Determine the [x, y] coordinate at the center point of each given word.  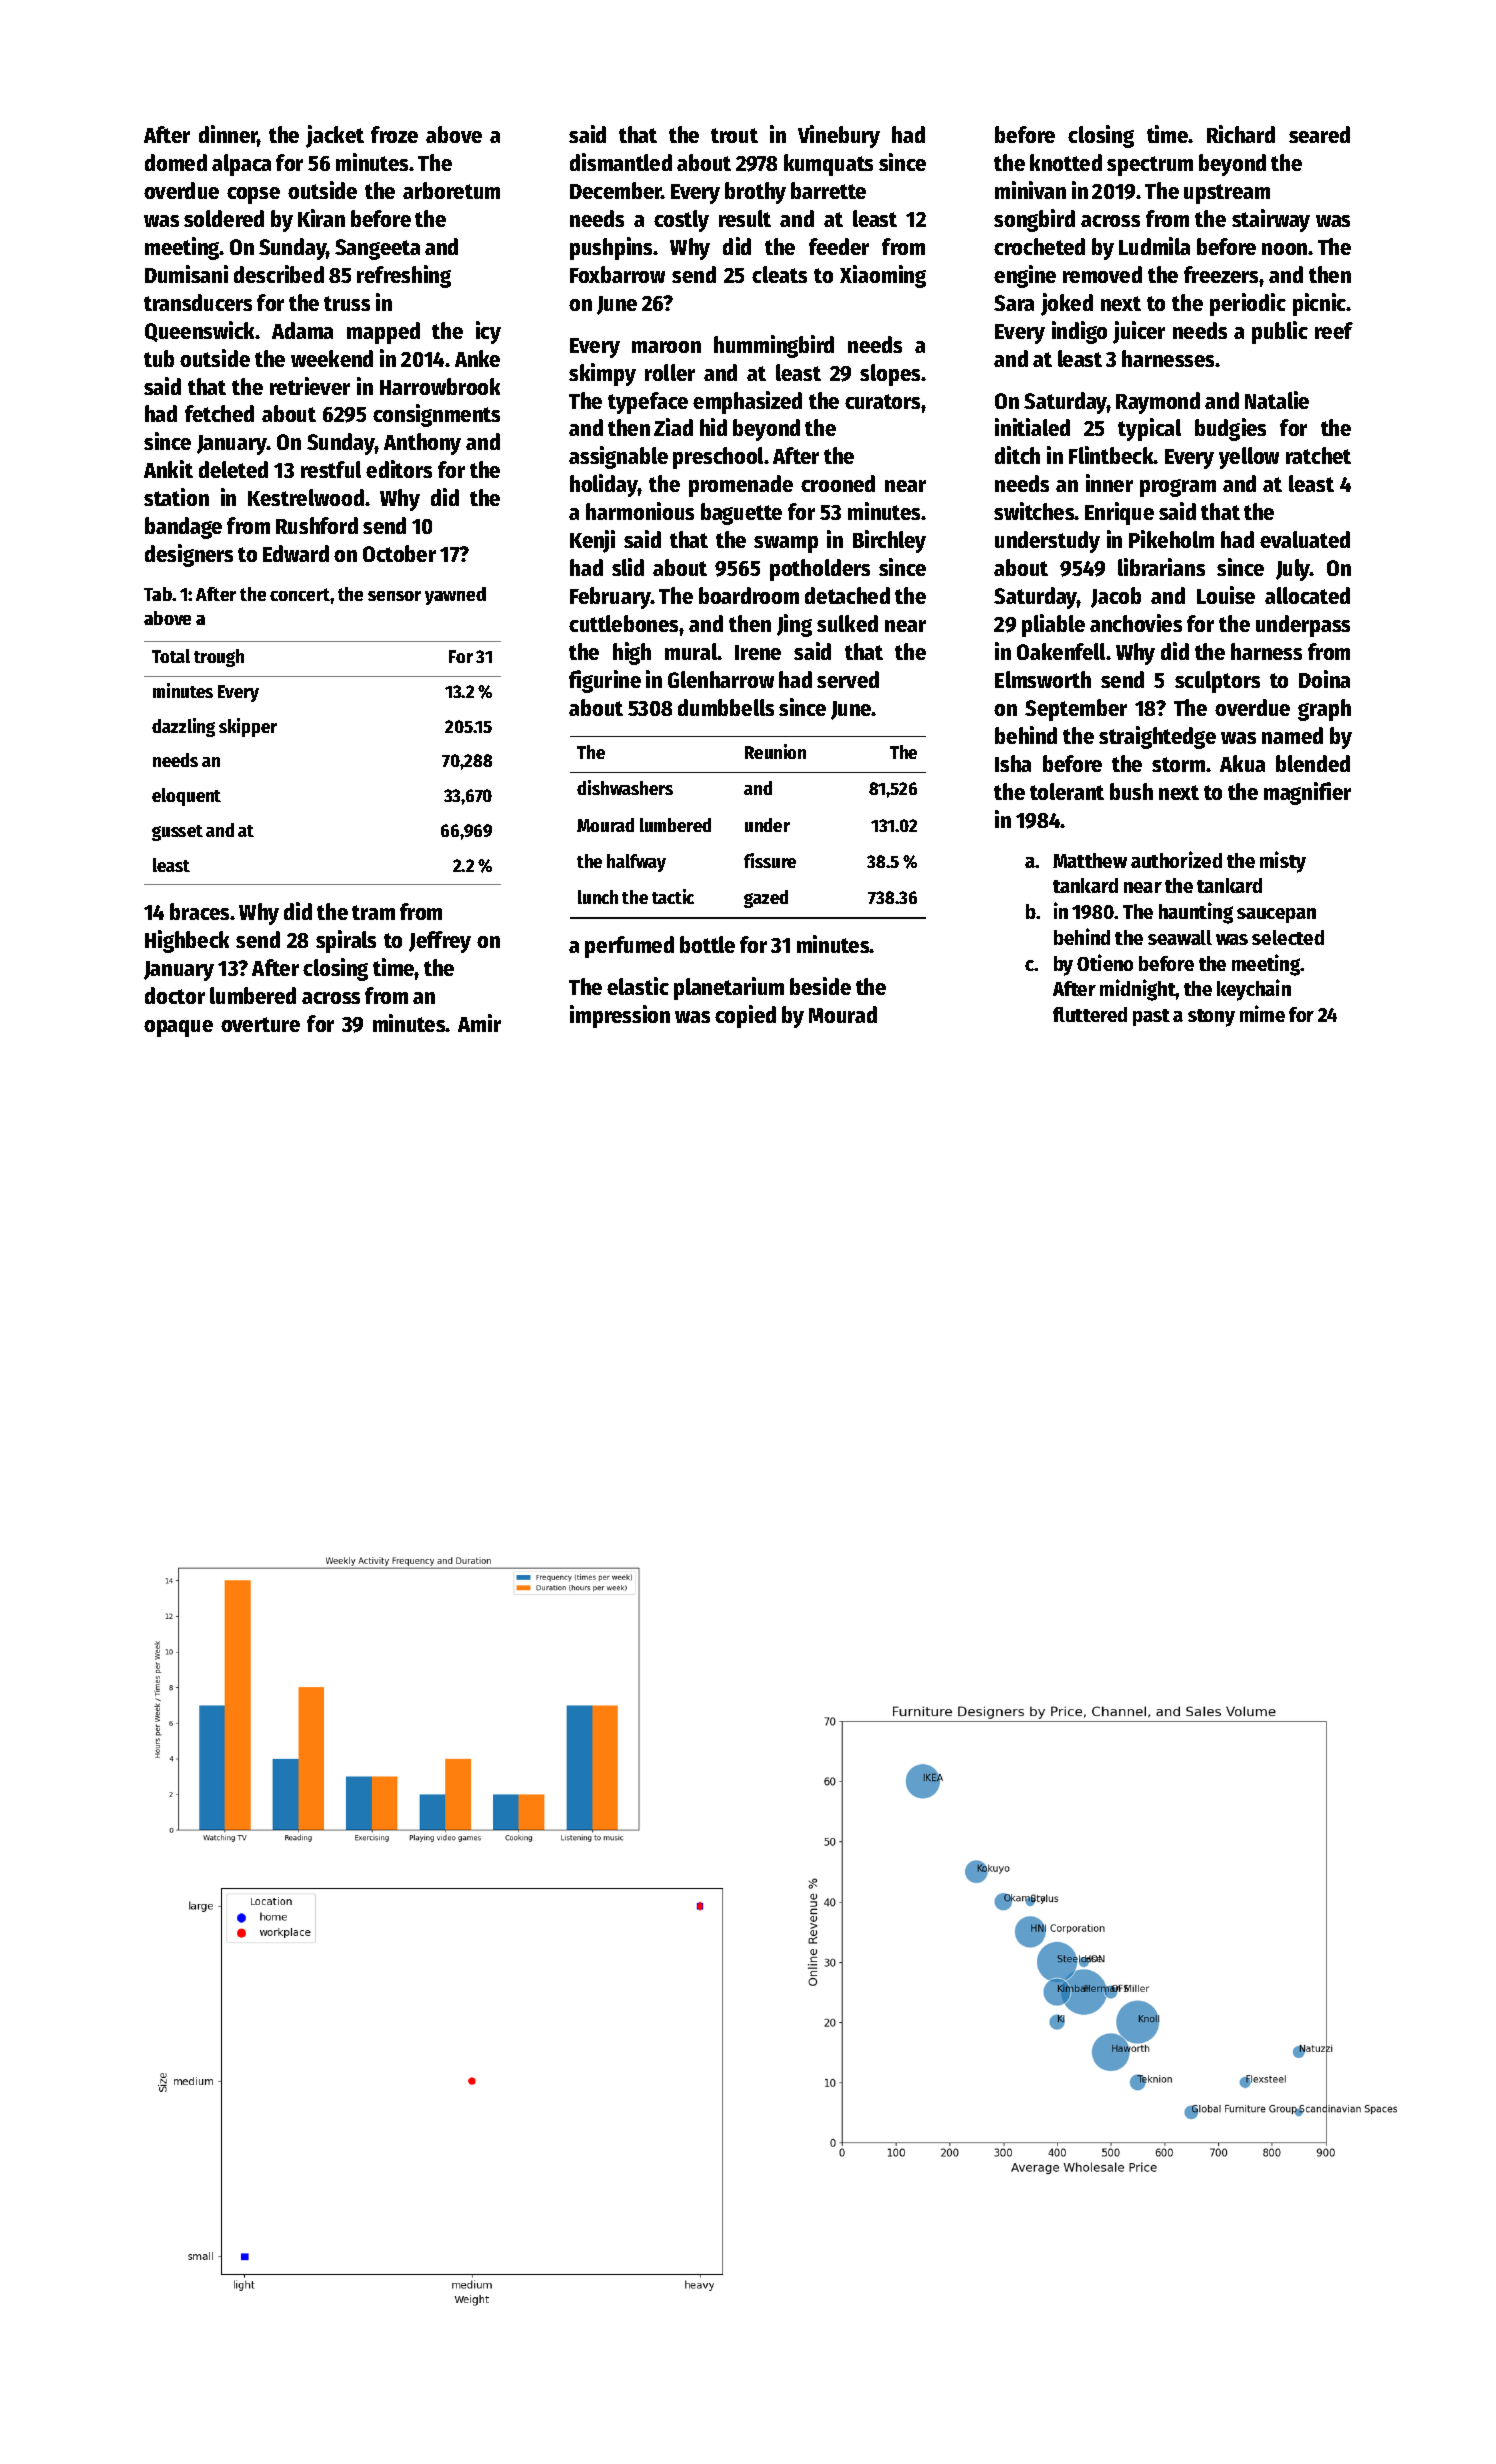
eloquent [186, 797]
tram [373, 912]
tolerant [1067, 791]
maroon [666, 347]
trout [734, 135]
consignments [436, 415]
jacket [335, 136]
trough [219, 658]
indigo [1079, 332]
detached [847, 595]
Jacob [1116, 597]
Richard [1241, 134]
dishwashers [625, 787]
